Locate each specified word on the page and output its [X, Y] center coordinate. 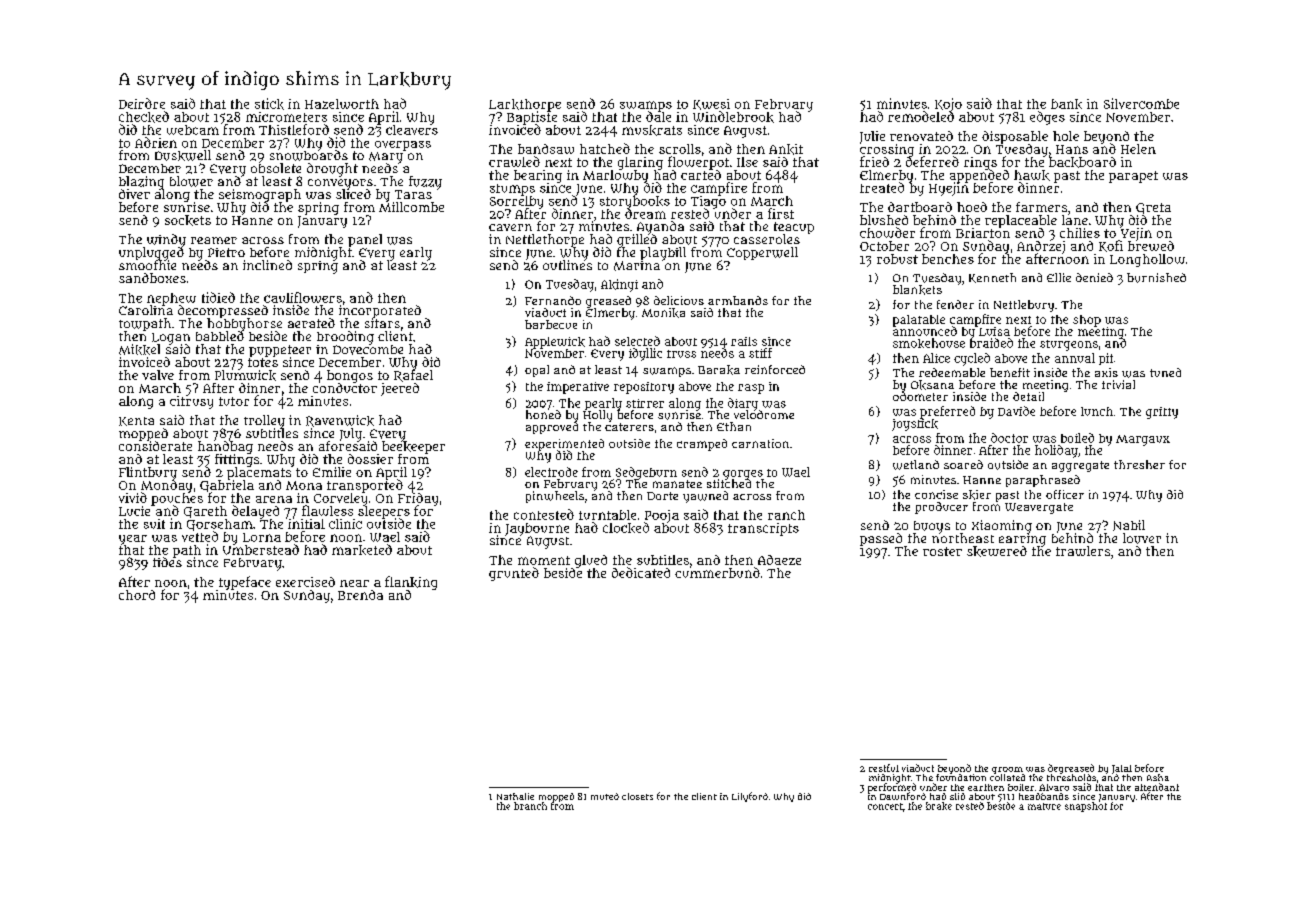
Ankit [786, 149]
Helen [1138, 149]
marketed [362, 549]
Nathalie [515, 796]
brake [939, 806]
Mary [386, 157]
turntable [607, 515]
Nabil [1129, 525]
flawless [327, 510]
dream [645, 214]
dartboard [920, 207]
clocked [626, 527]
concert [885, 806]
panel [365, 240]
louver [1142, 538]
